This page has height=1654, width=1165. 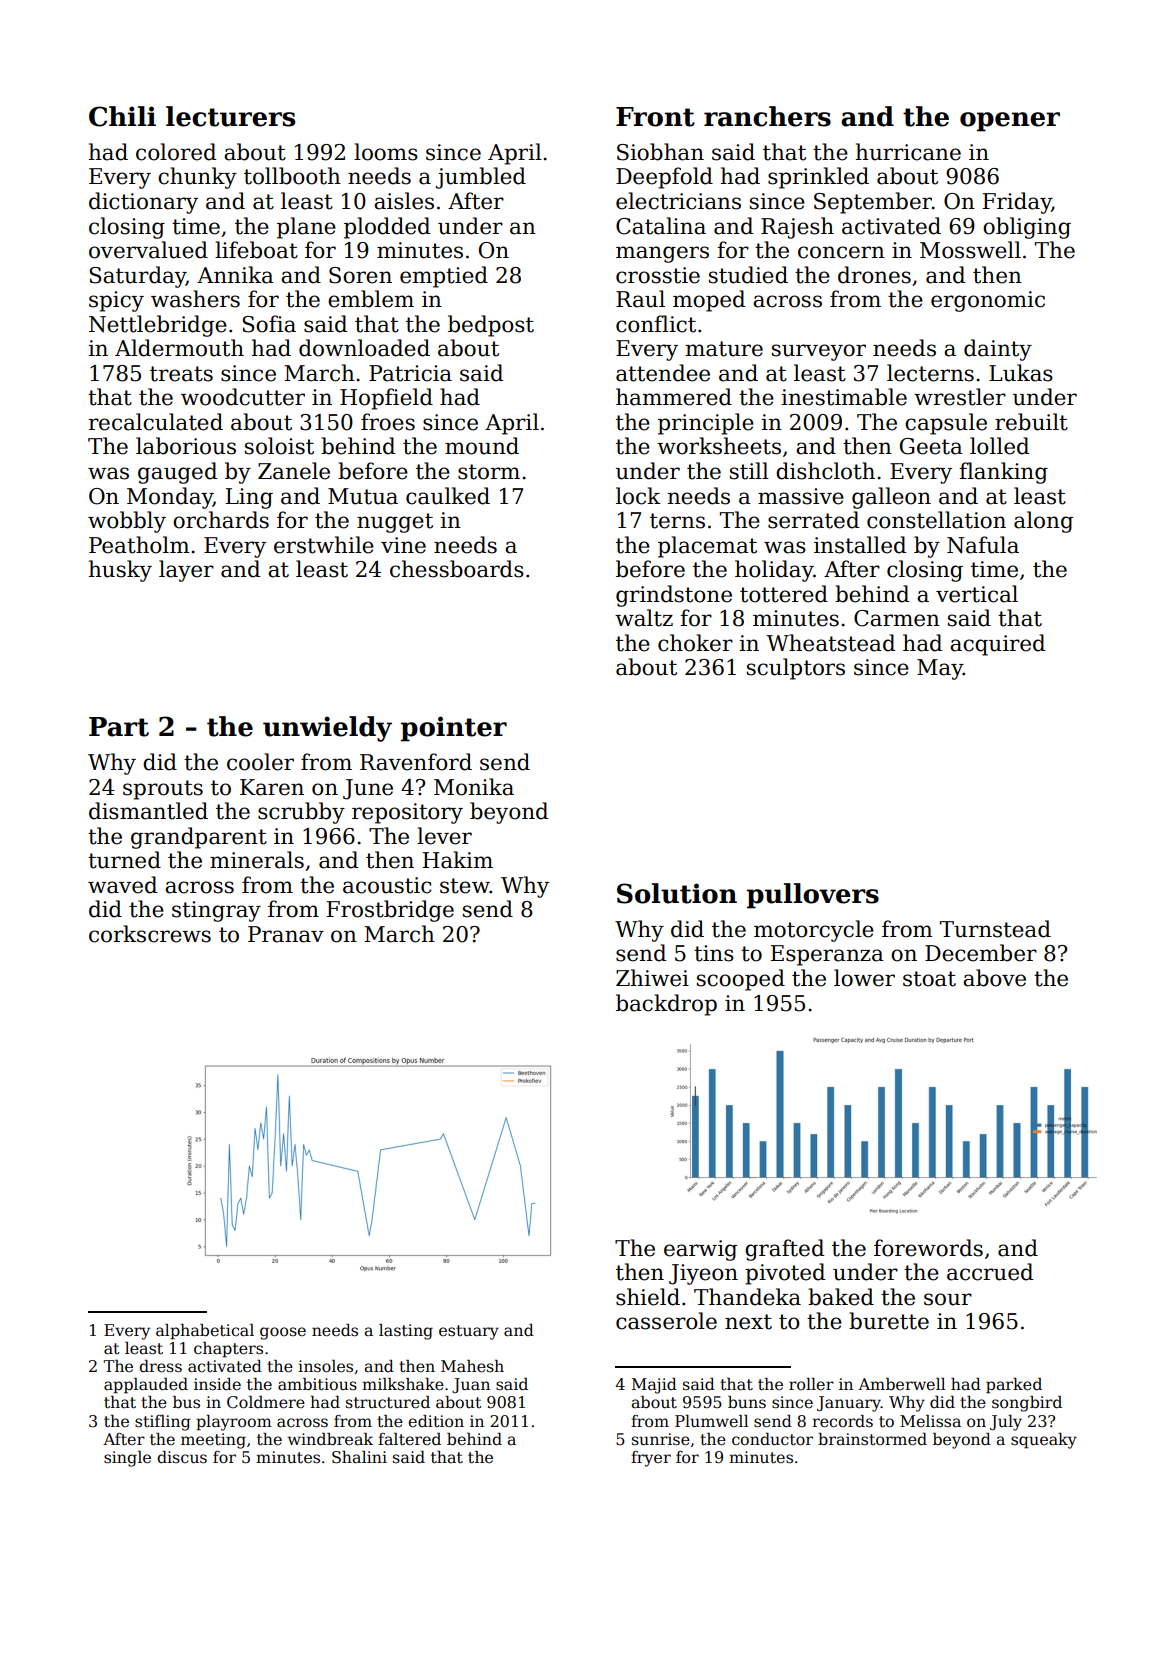 I want to click on fryer, so click(x=651, y=1459).
